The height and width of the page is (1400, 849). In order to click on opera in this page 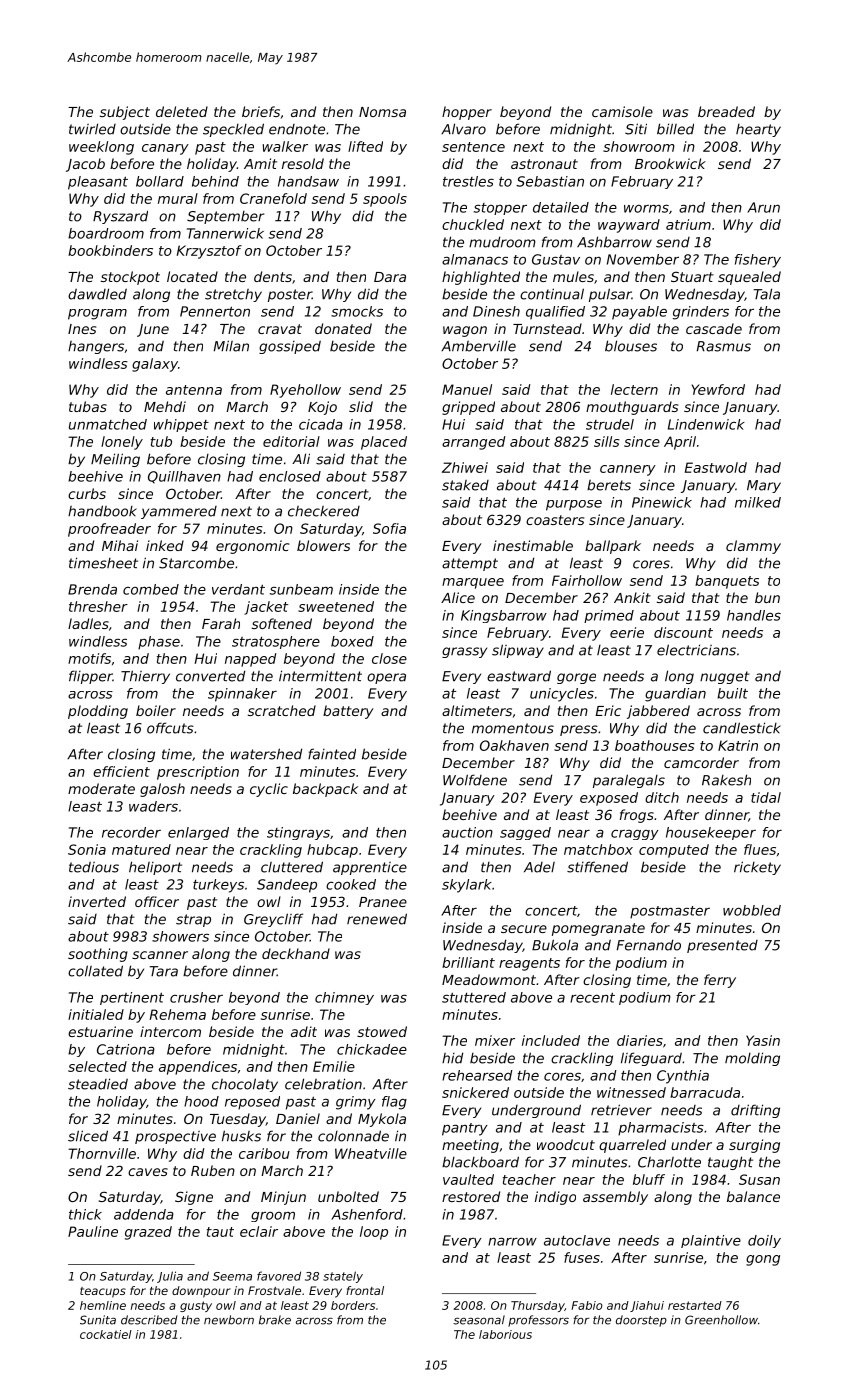, I will do `click(386, 678)`.
